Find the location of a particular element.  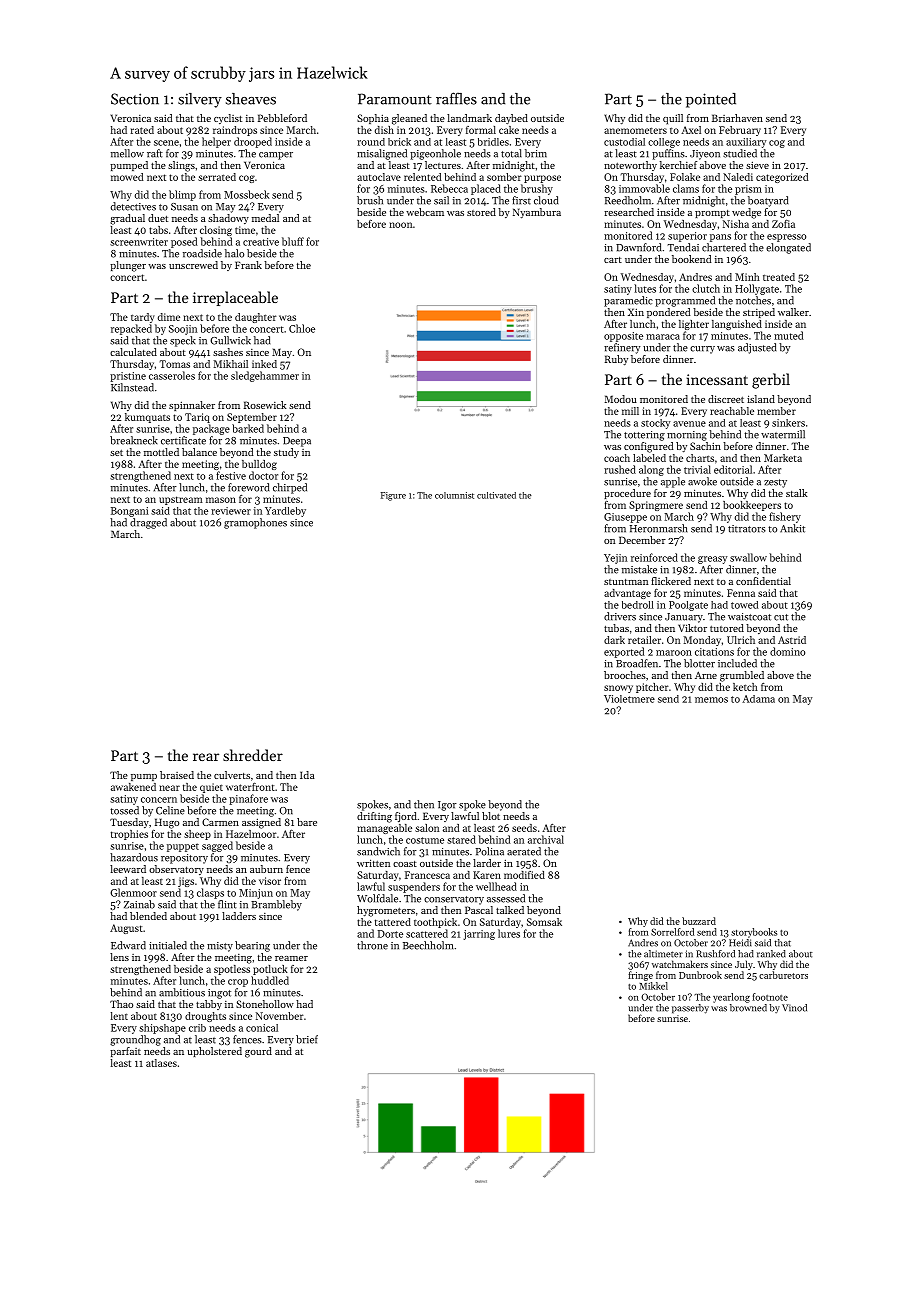

dragged is located at coordinates (148, 523).
